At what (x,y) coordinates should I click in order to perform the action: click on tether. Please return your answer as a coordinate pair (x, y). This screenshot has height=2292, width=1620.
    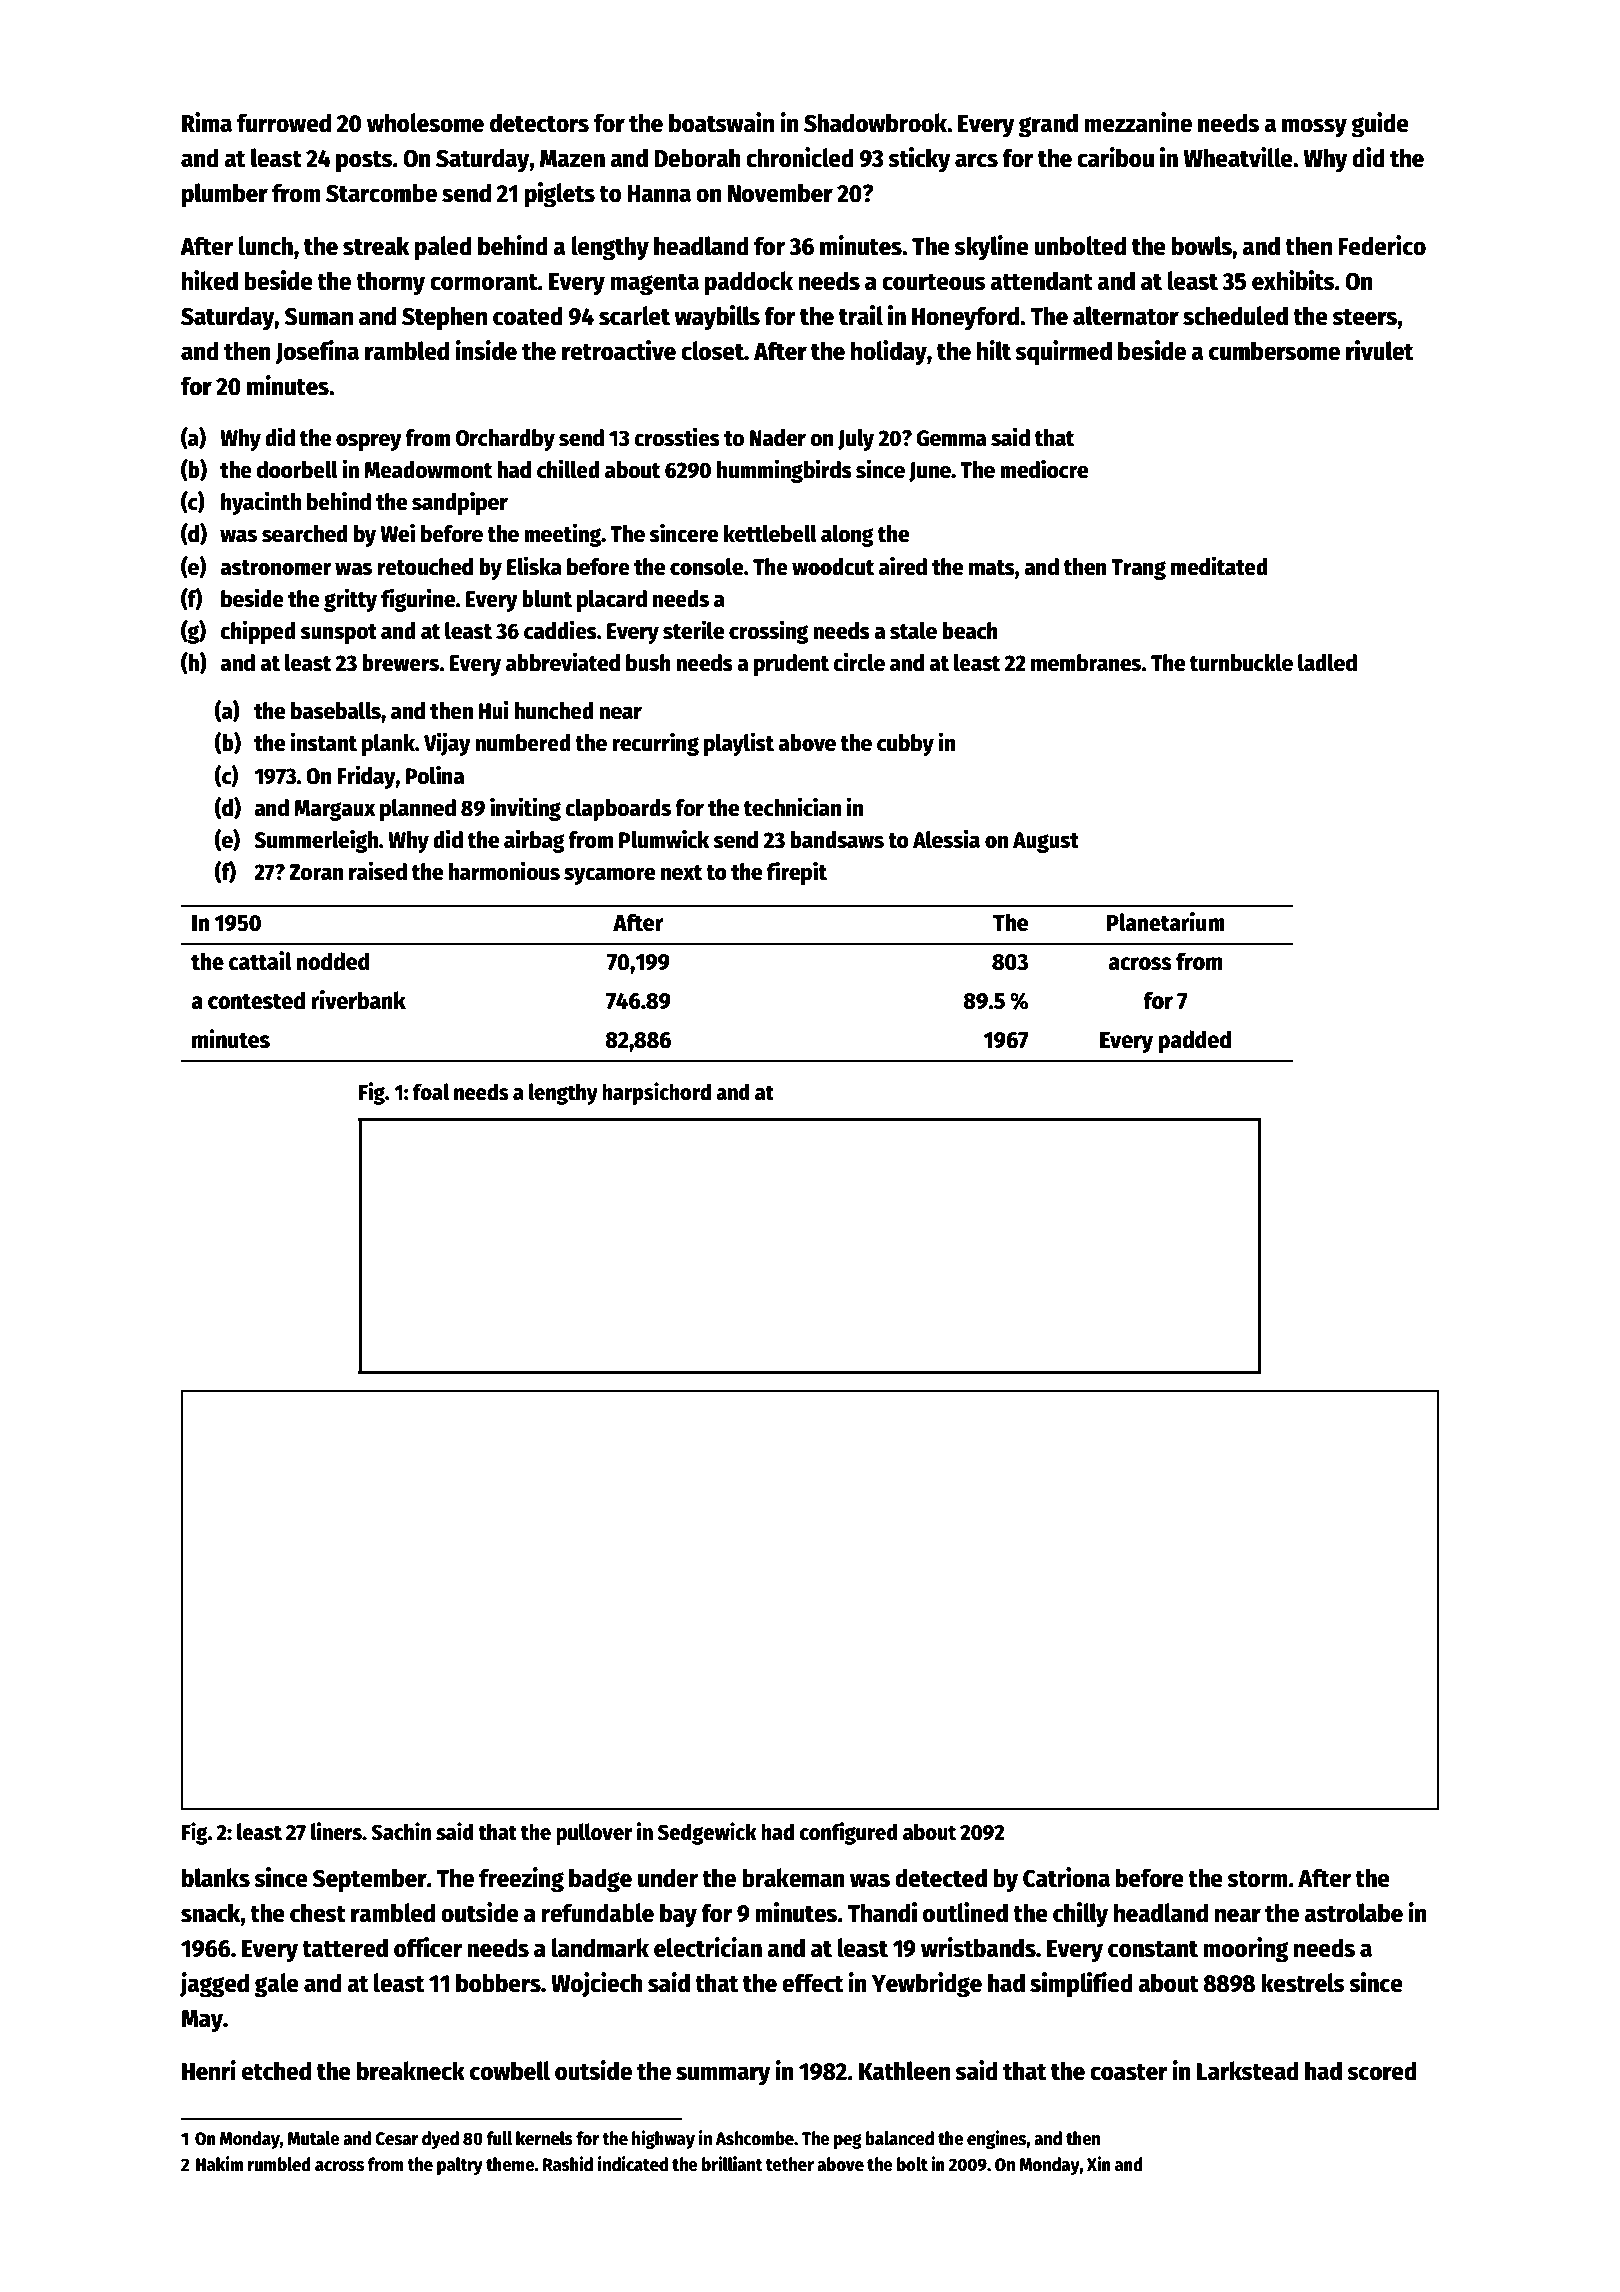
    Looking at the image, I should click on (790, 2164).
